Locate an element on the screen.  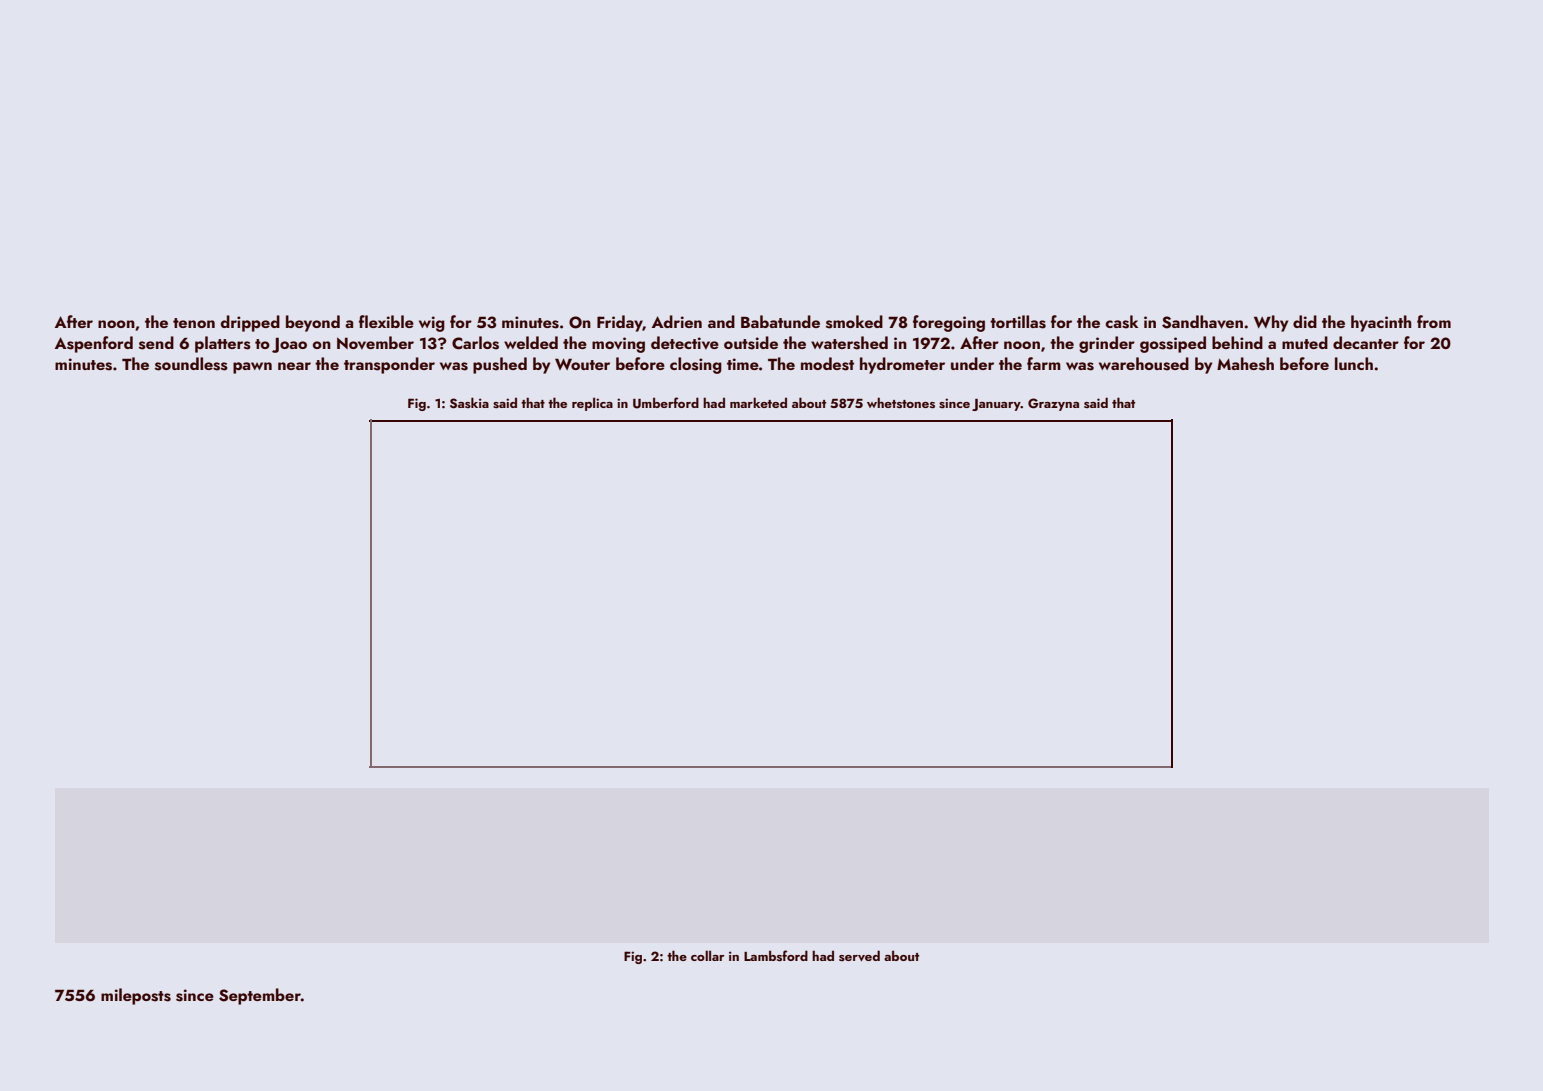
Grazyna is located at coordinates (1053, 404).
